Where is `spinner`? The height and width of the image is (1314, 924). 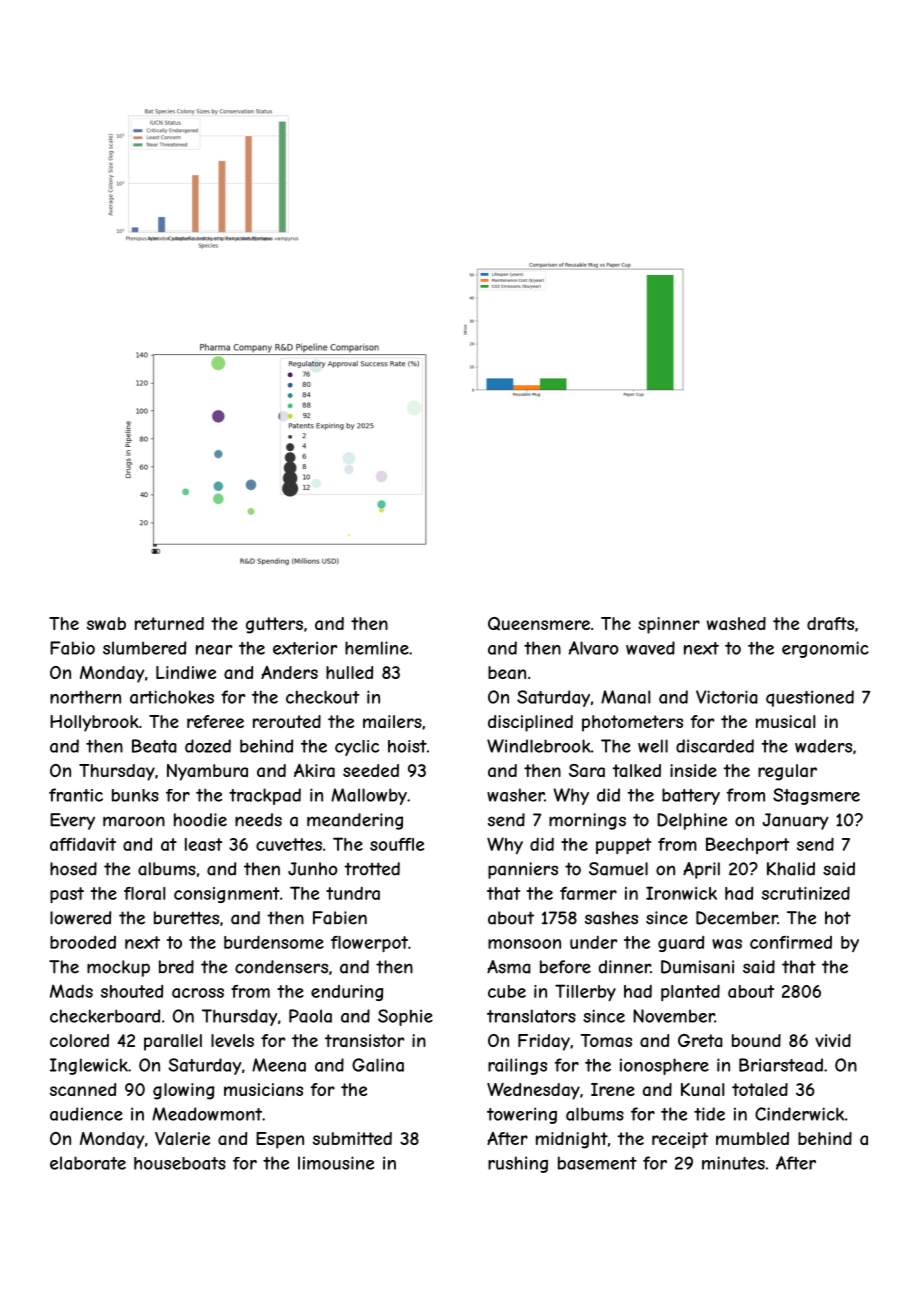 spinner is located at coordinates (669, 625).
